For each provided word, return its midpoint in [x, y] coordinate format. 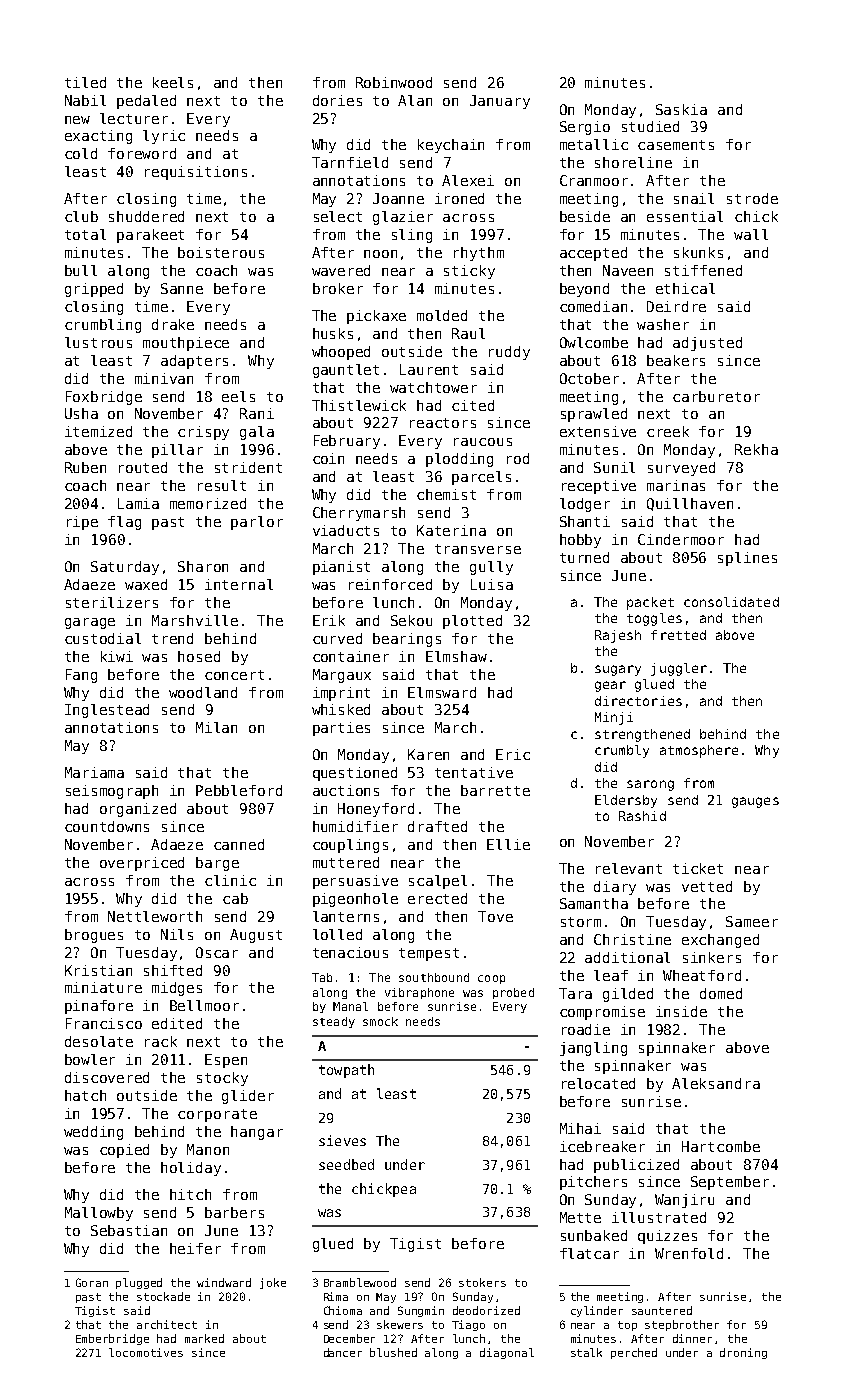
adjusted [707, 344]
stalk [586, 1352]
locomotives [146, 1352]
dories [337, 100]
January [500, 102]
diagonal [507, 1353]
